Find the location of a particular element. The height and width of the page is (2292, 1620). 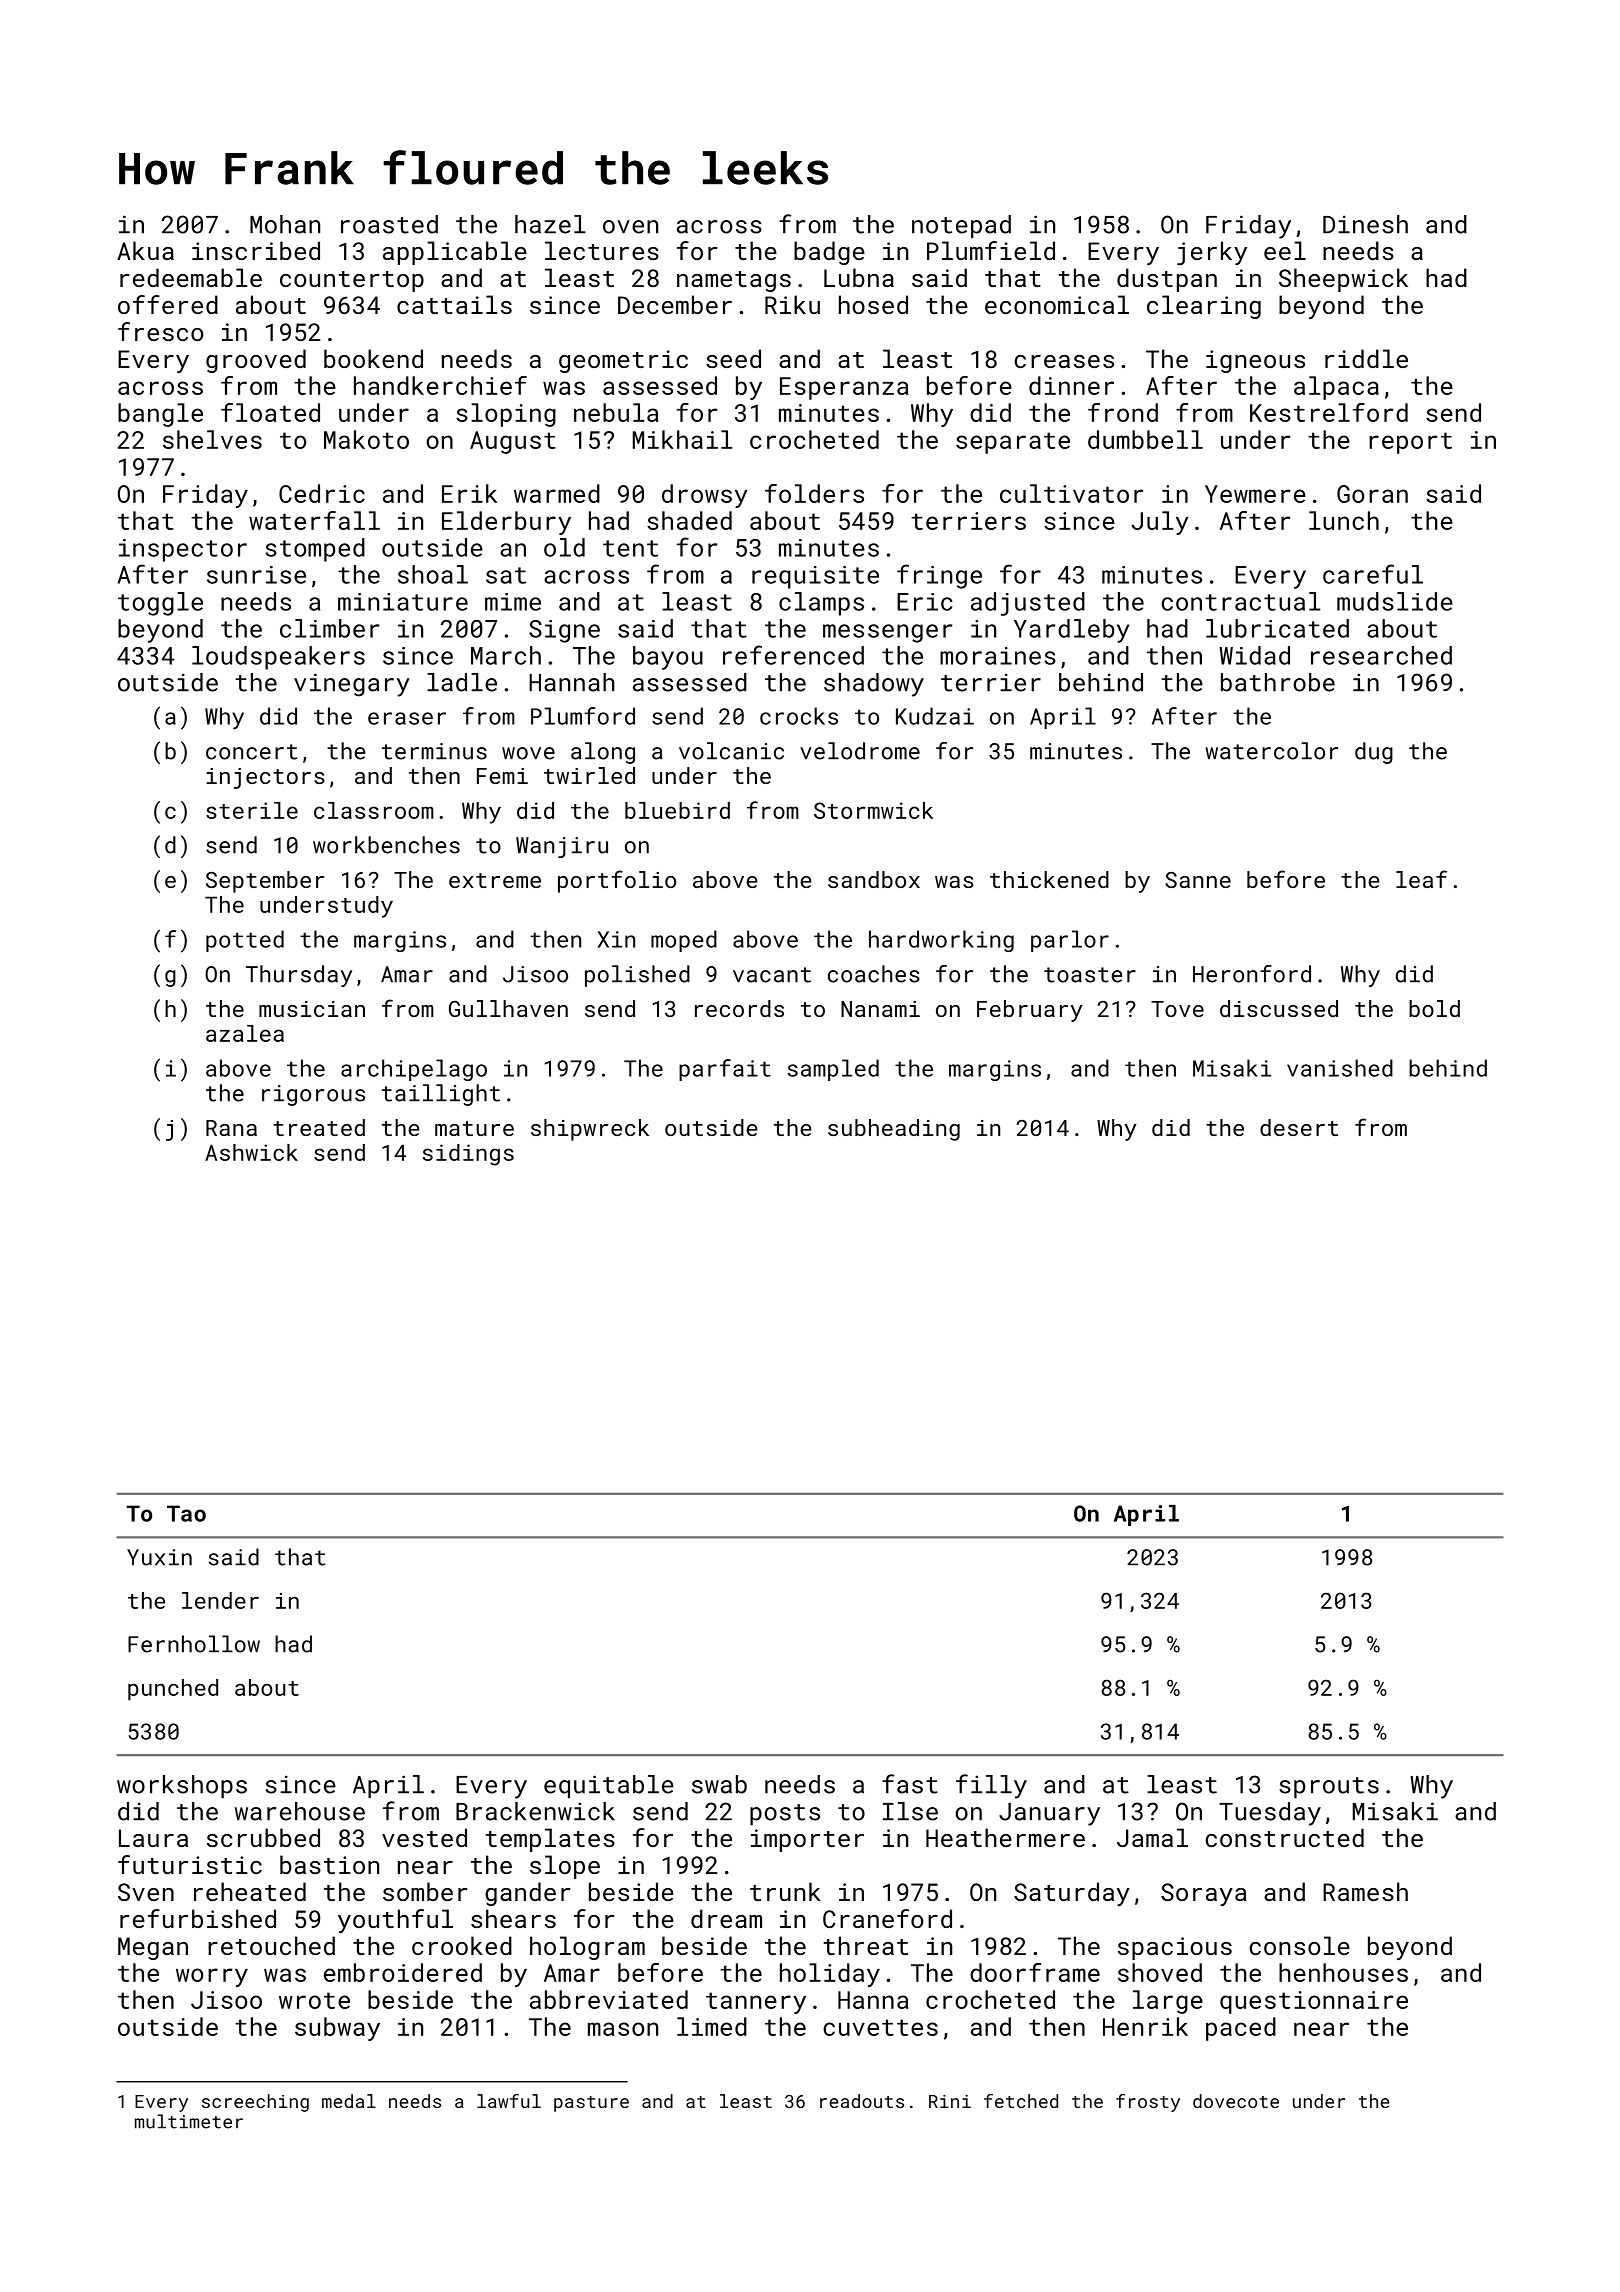

sprouts is located at coordinates (1329, 1787).
